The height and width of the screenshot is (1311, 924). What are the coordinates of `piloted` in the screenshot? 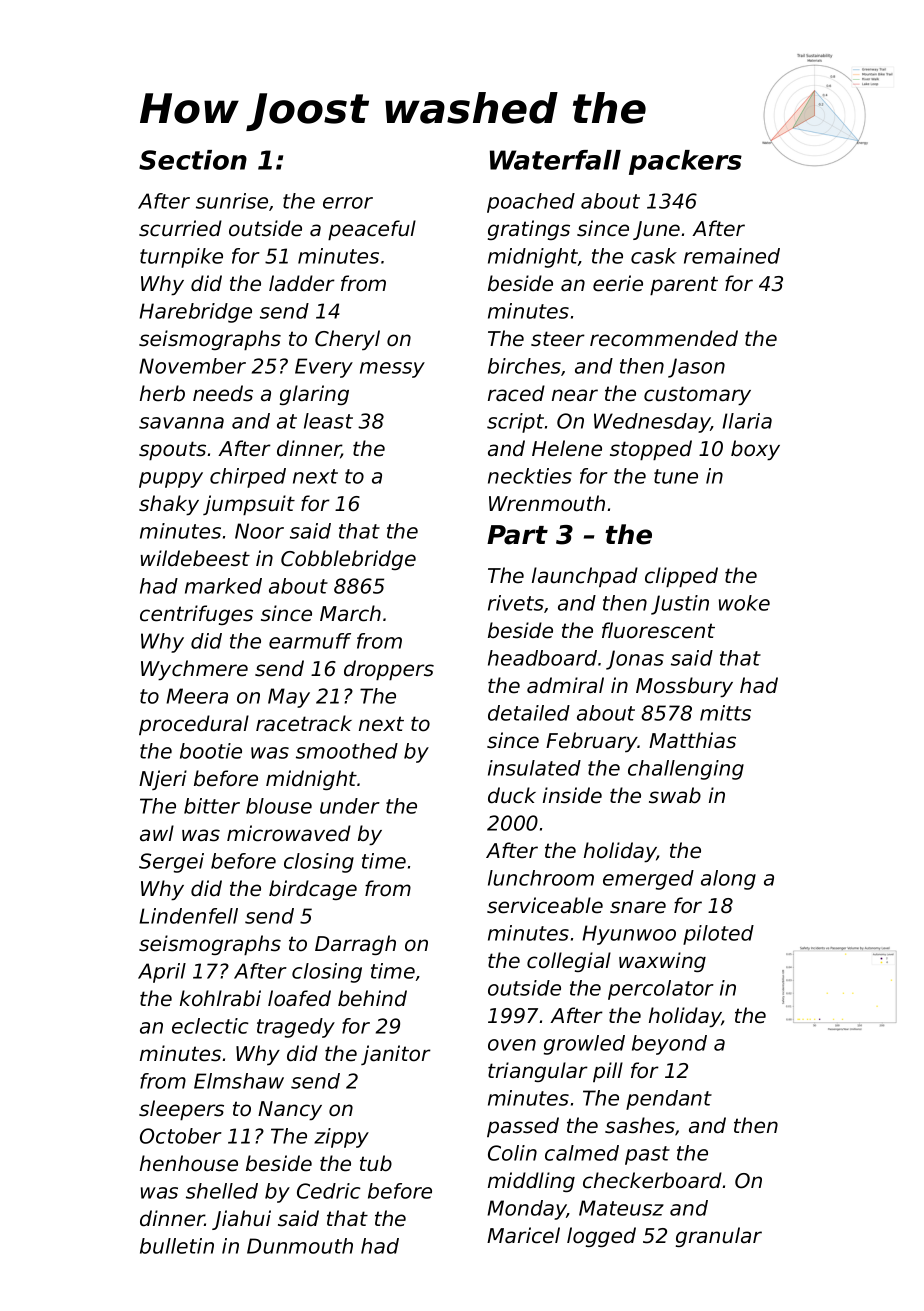 It's located at (718, 935).
